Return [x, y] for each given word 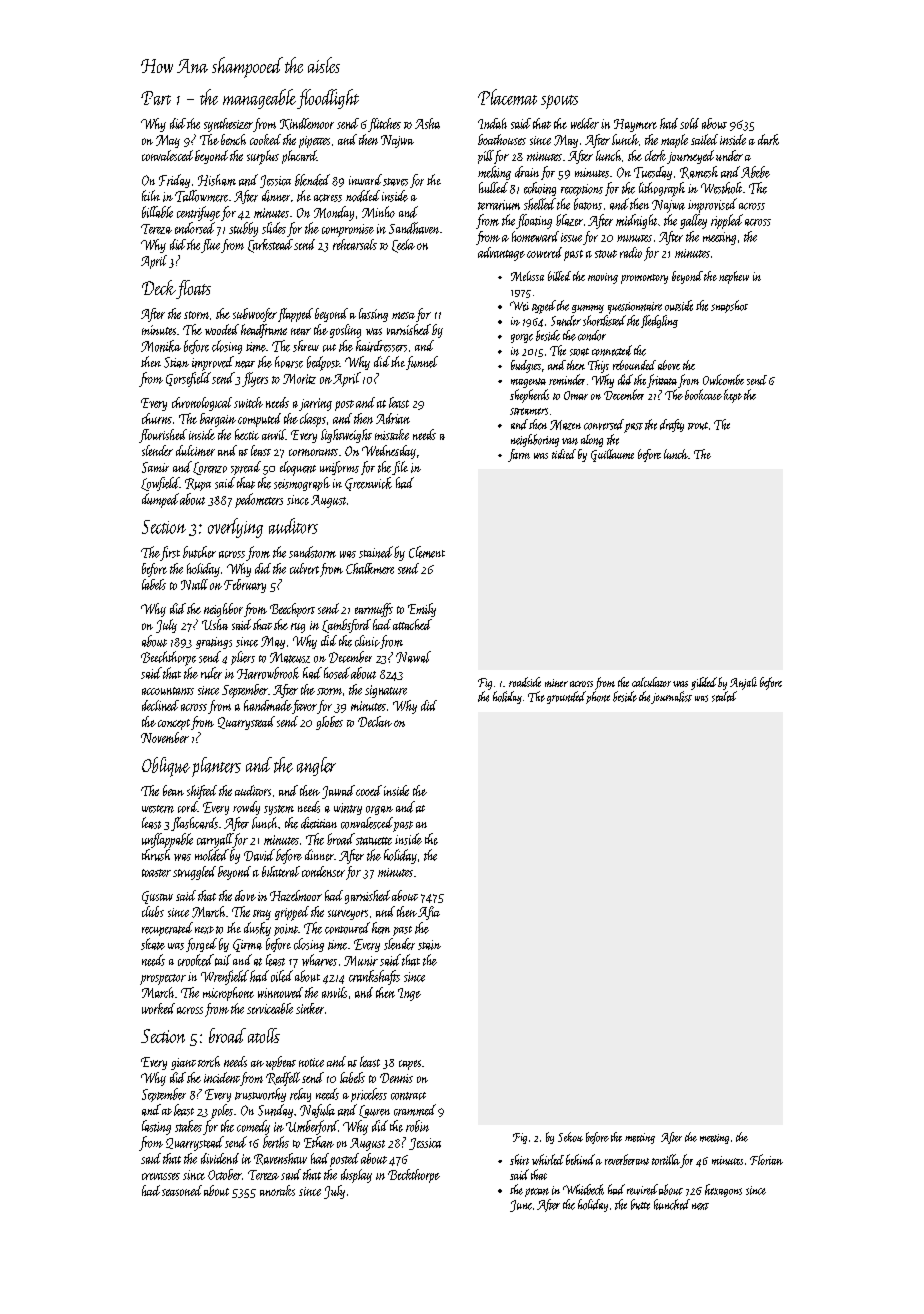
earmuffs [374, 610]
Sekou [570, 1137]
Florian [766, 1159]
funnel [422, 363]
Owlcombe [723, 379]
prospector [163, 979]
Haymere [635, 125]
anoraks [277, 1190]
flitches [384, 125]
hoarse [289, 362]
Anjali [743, 683]
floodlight [328, 99]
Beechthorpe [168, 658]
